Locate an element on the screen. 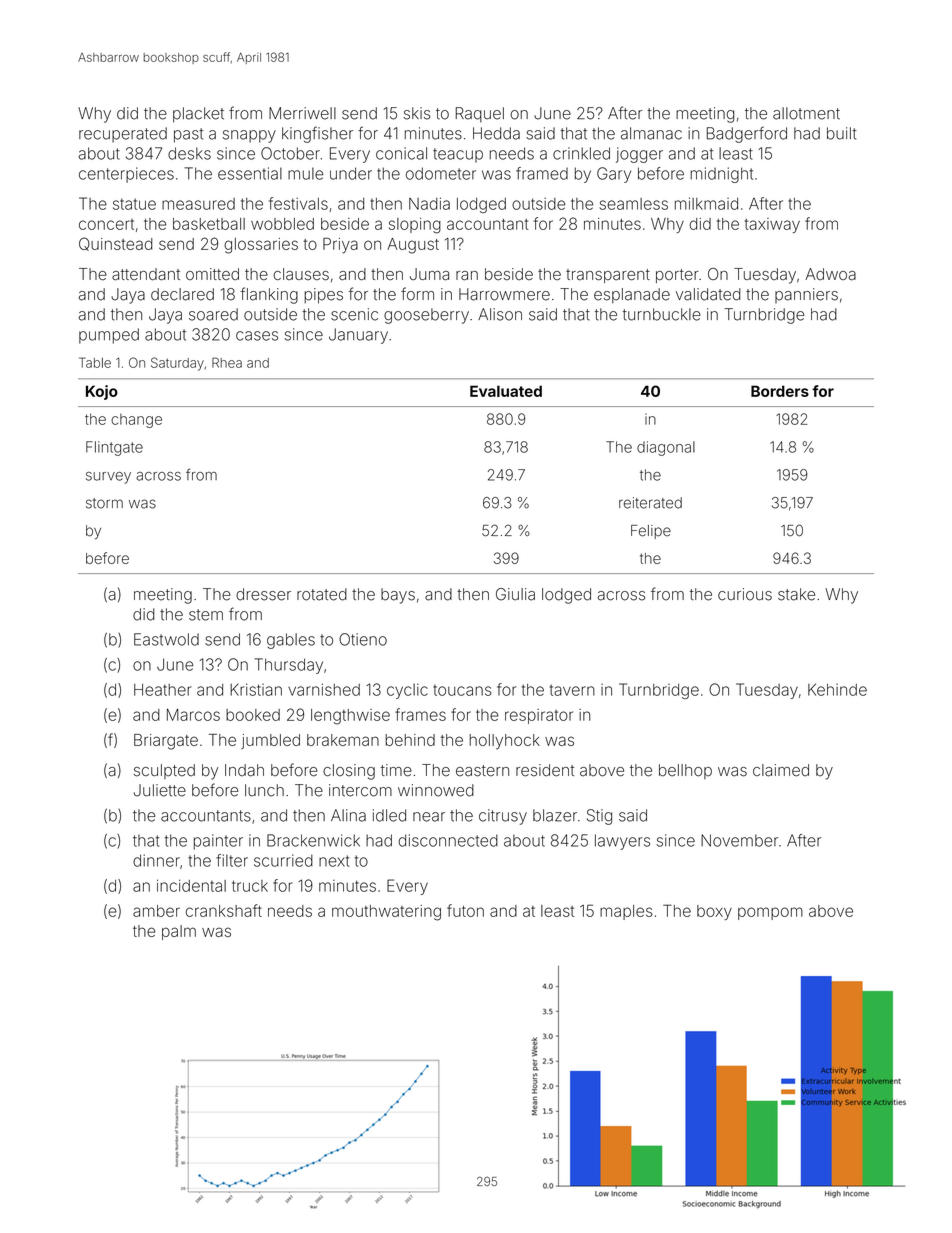  gooseberry is located at coordinates (426, 316).
